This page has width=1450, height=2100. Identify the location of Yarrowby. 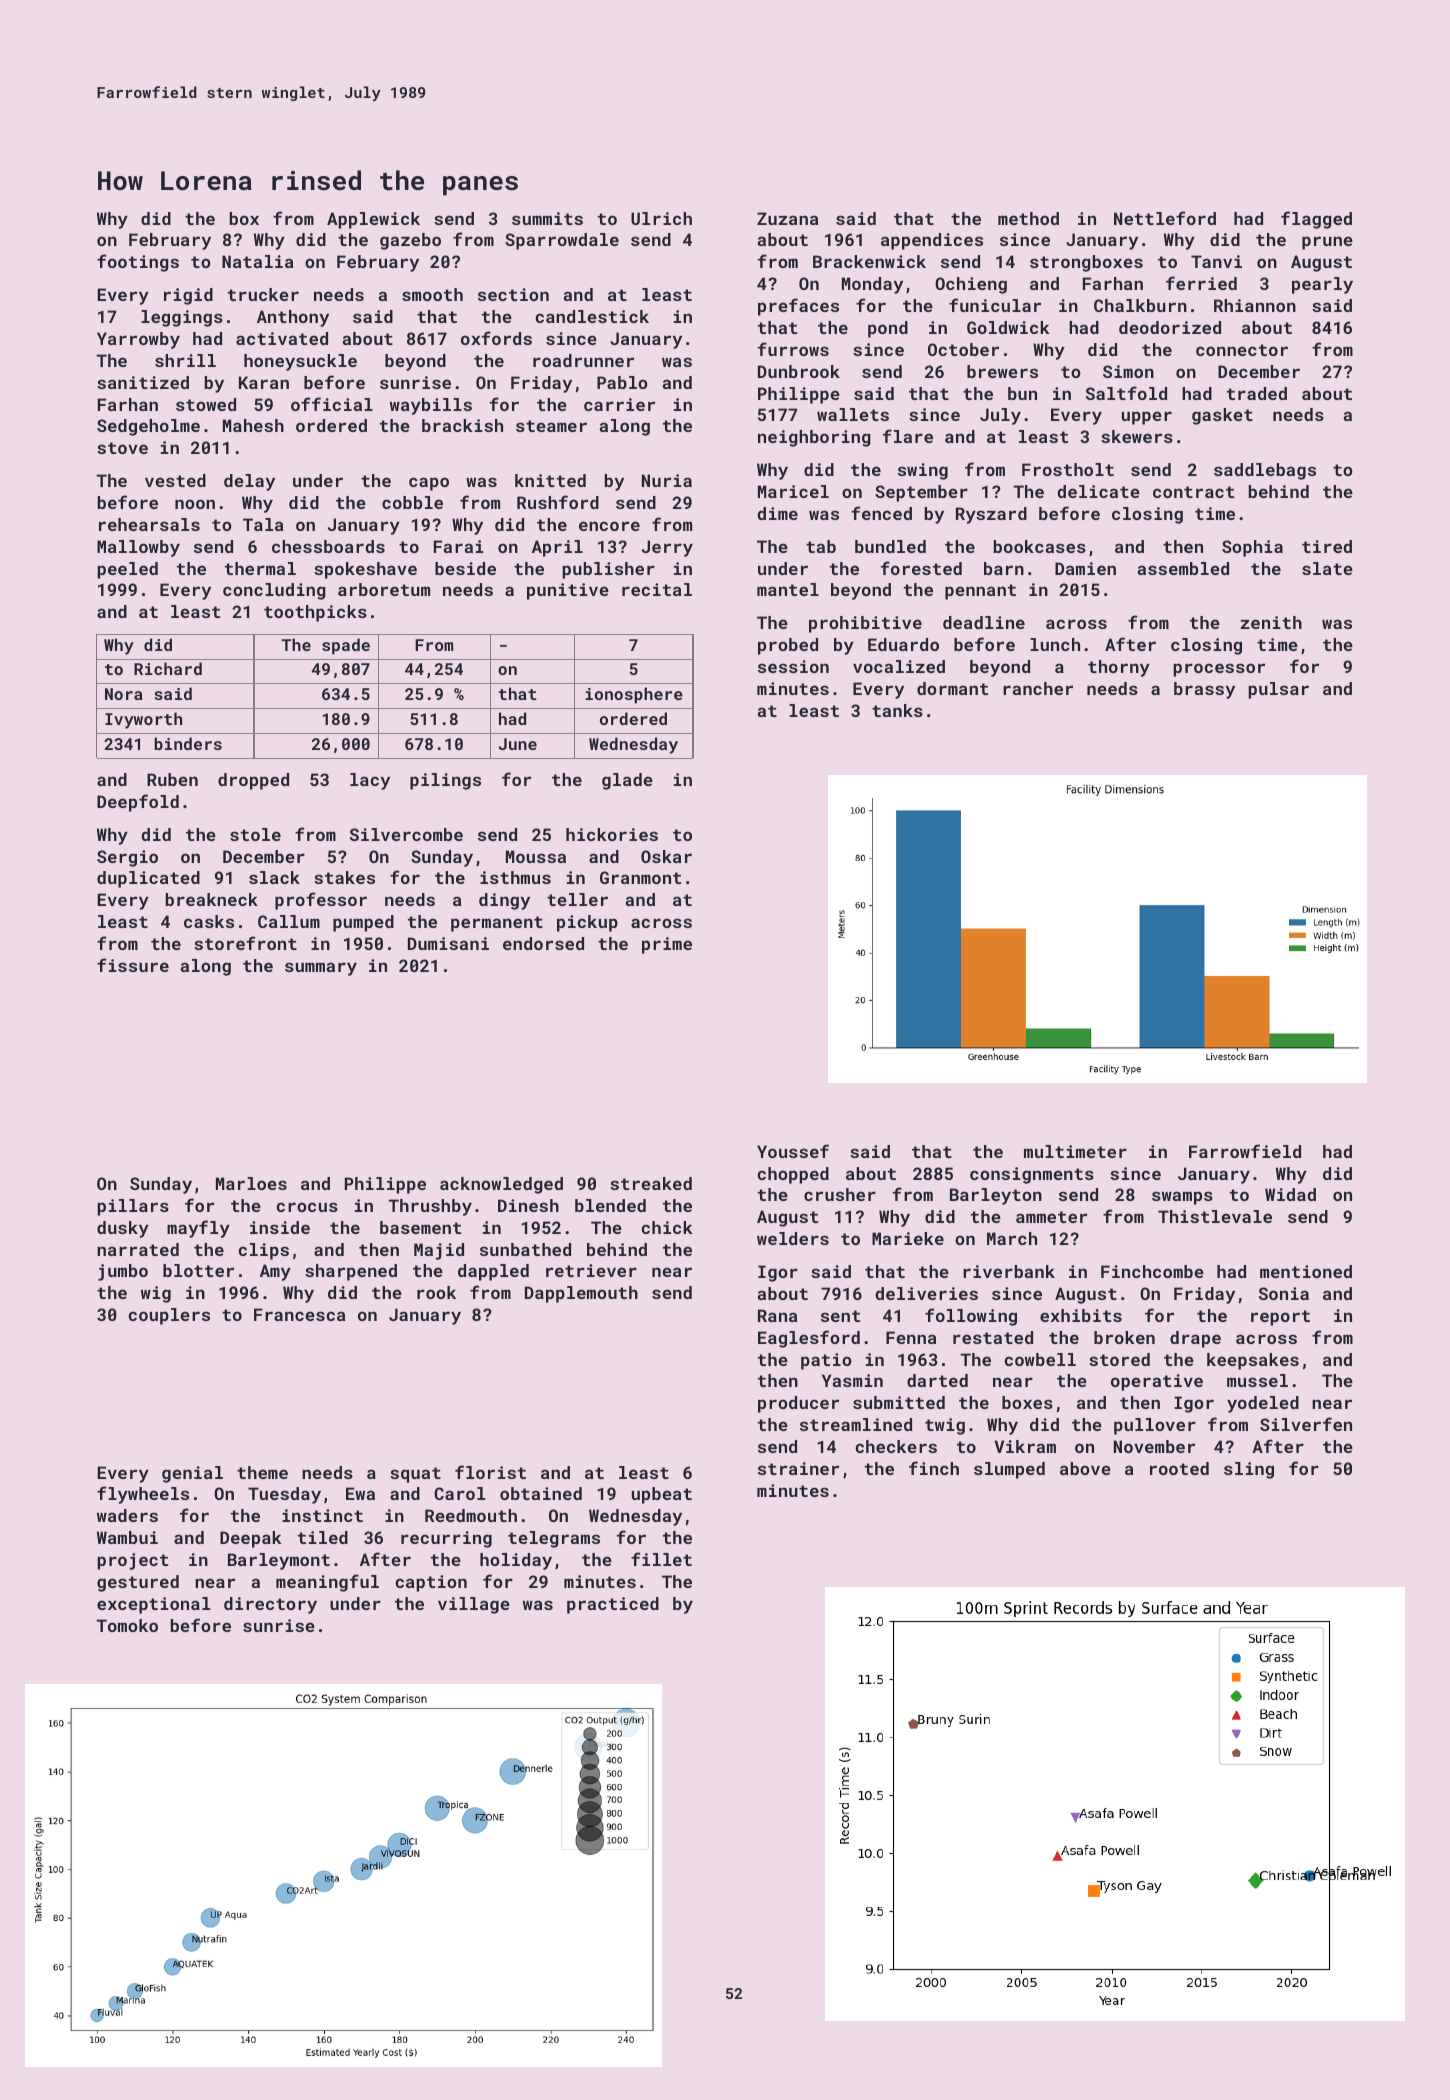
(138, 340).
